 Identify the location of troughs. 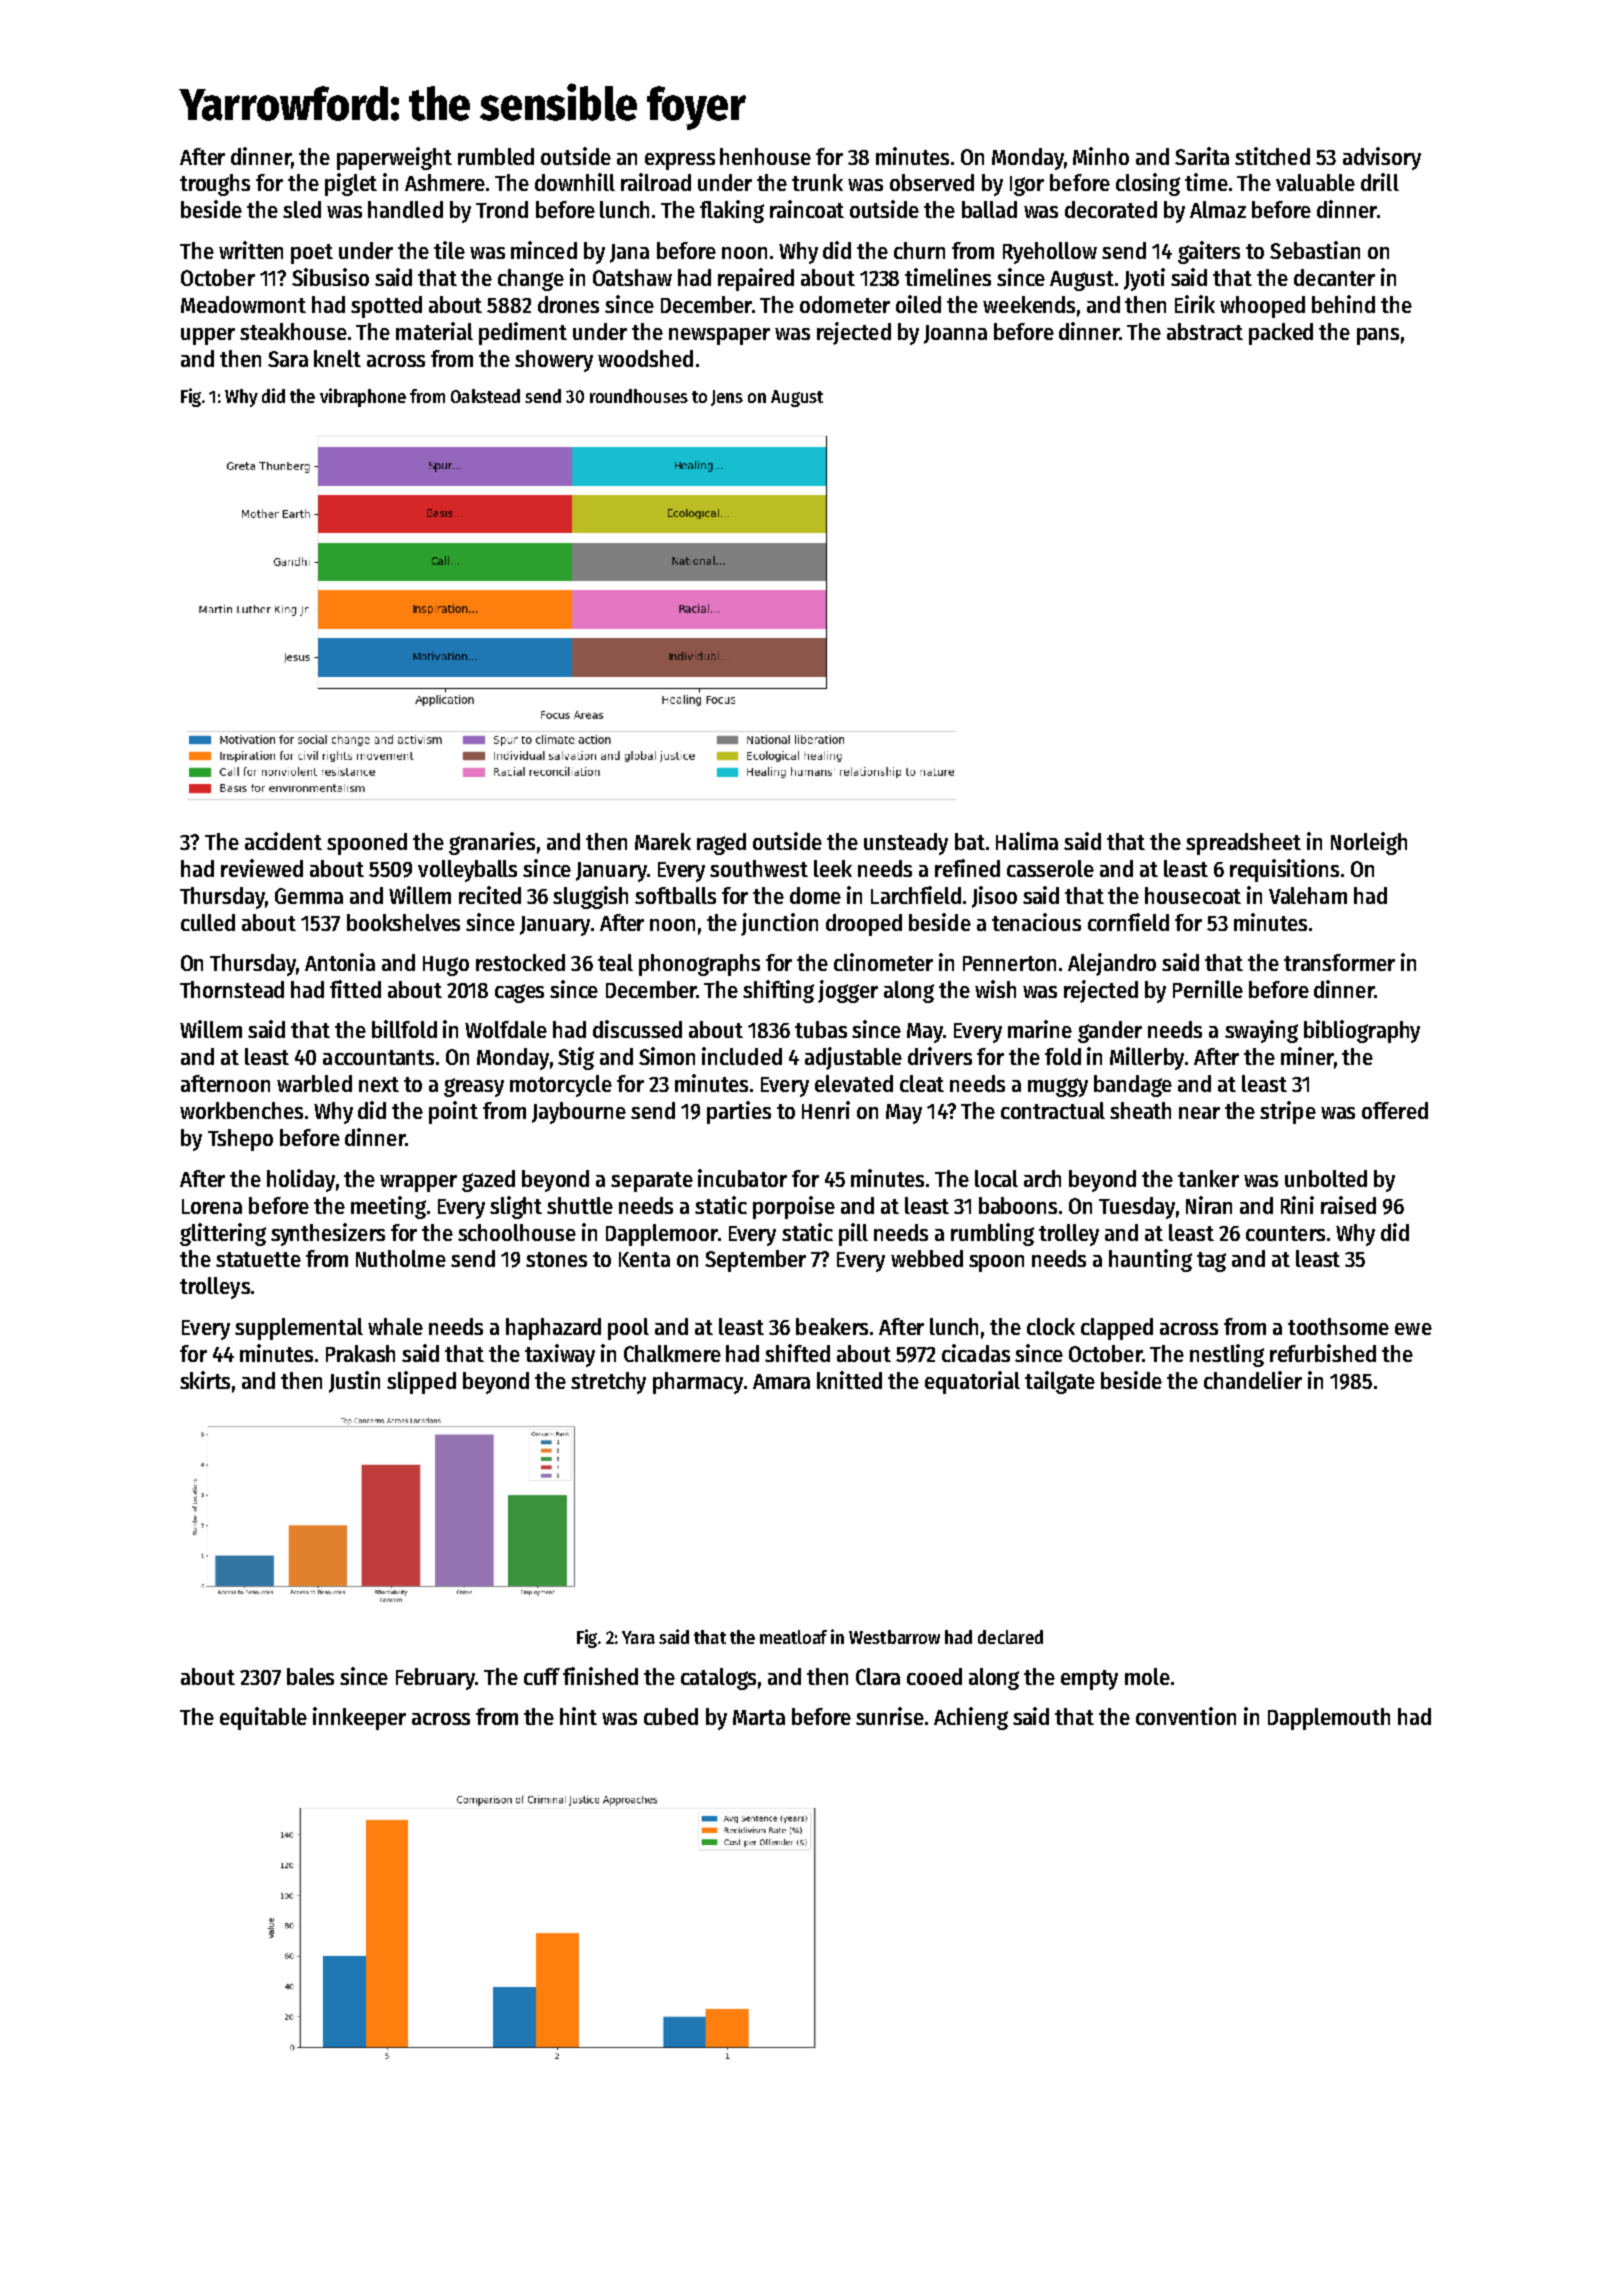
(215, 185).
